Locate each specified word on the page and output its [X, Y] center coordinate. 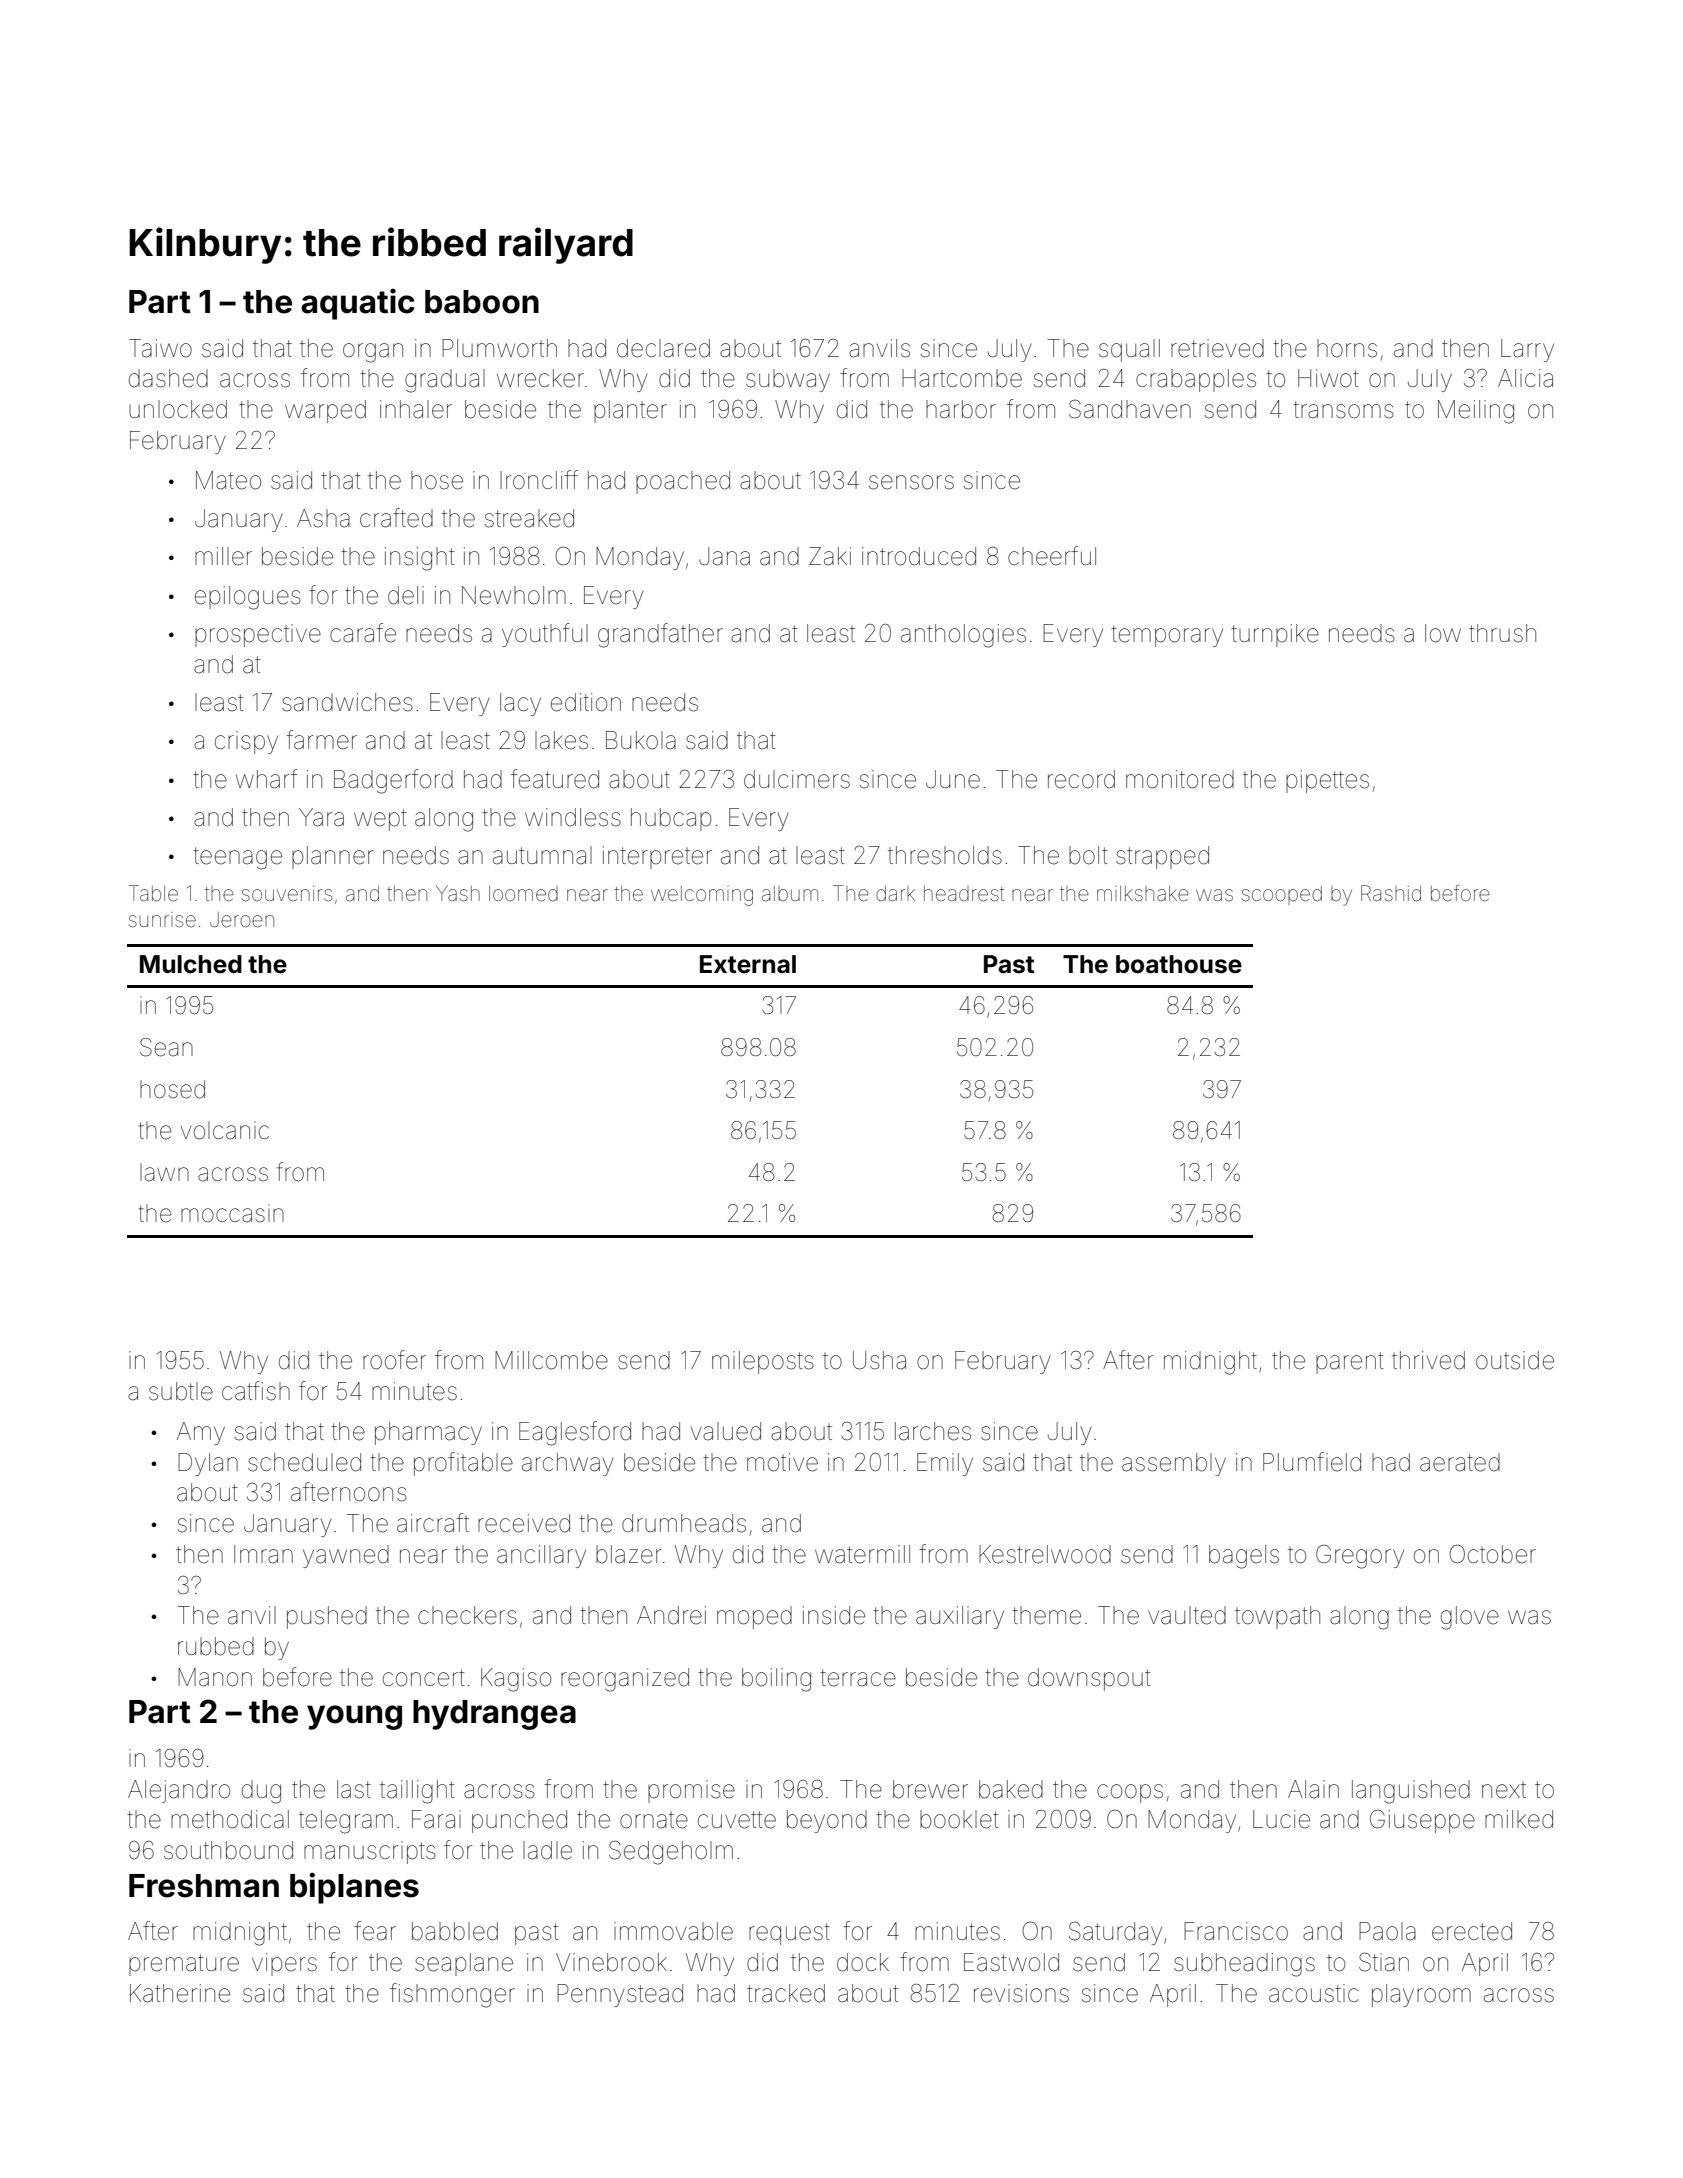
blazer [628, 1554]
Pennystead [620, 1995]
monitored [1180, 779]
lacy [520, 704]
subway [788, 380]
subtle [181, 1391]
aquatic [358, 304]
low [1443, 633]
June [953, 779]
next [1504, 1790]
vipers [284, 1964]
